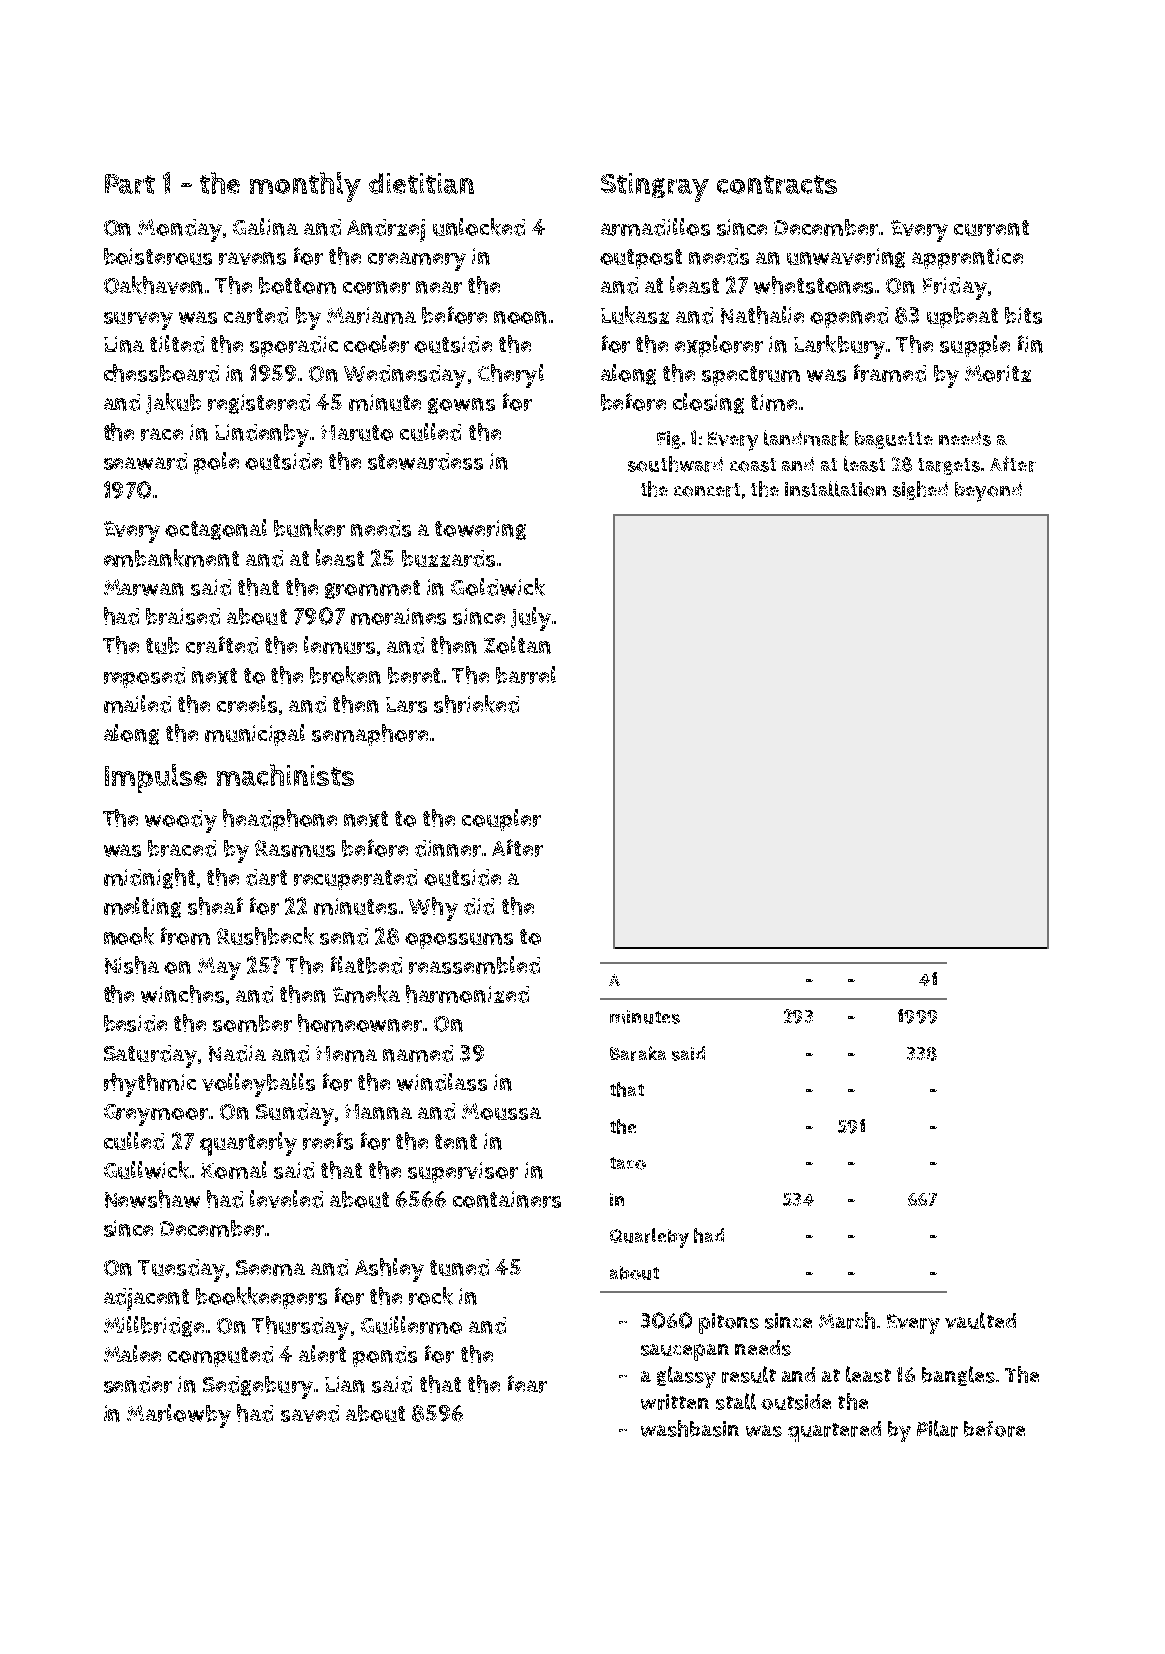 This page has height=1654, width=1165. Describe the element at coordinates (638, 1053) in the page. I see `Baraka` at that location.
